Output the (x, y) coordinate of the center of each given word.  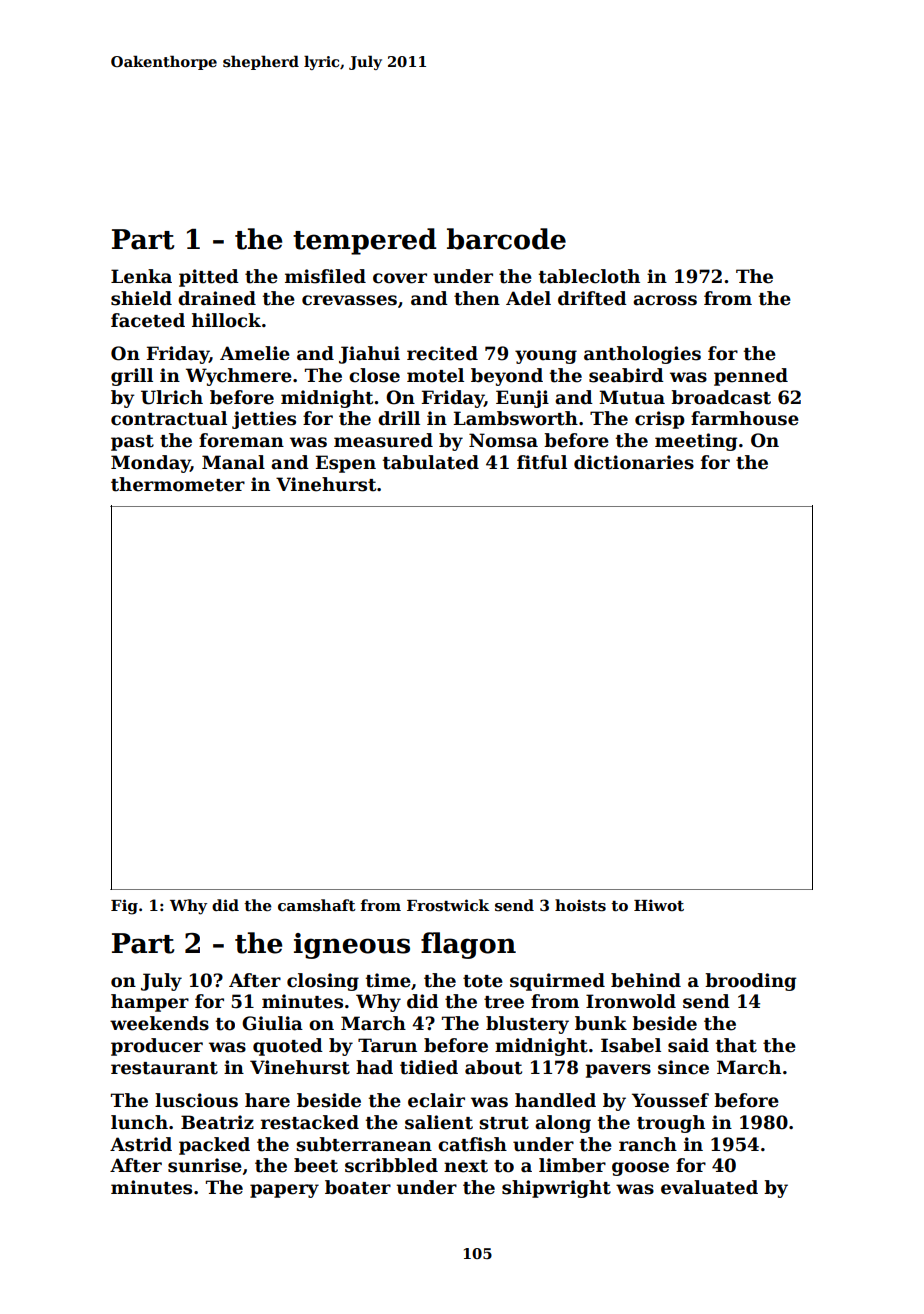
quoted (288, 1047)
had (374, 1067)
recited (442, 353)
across (665, 300)
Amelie (255, 353)
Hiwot (659, 905)
